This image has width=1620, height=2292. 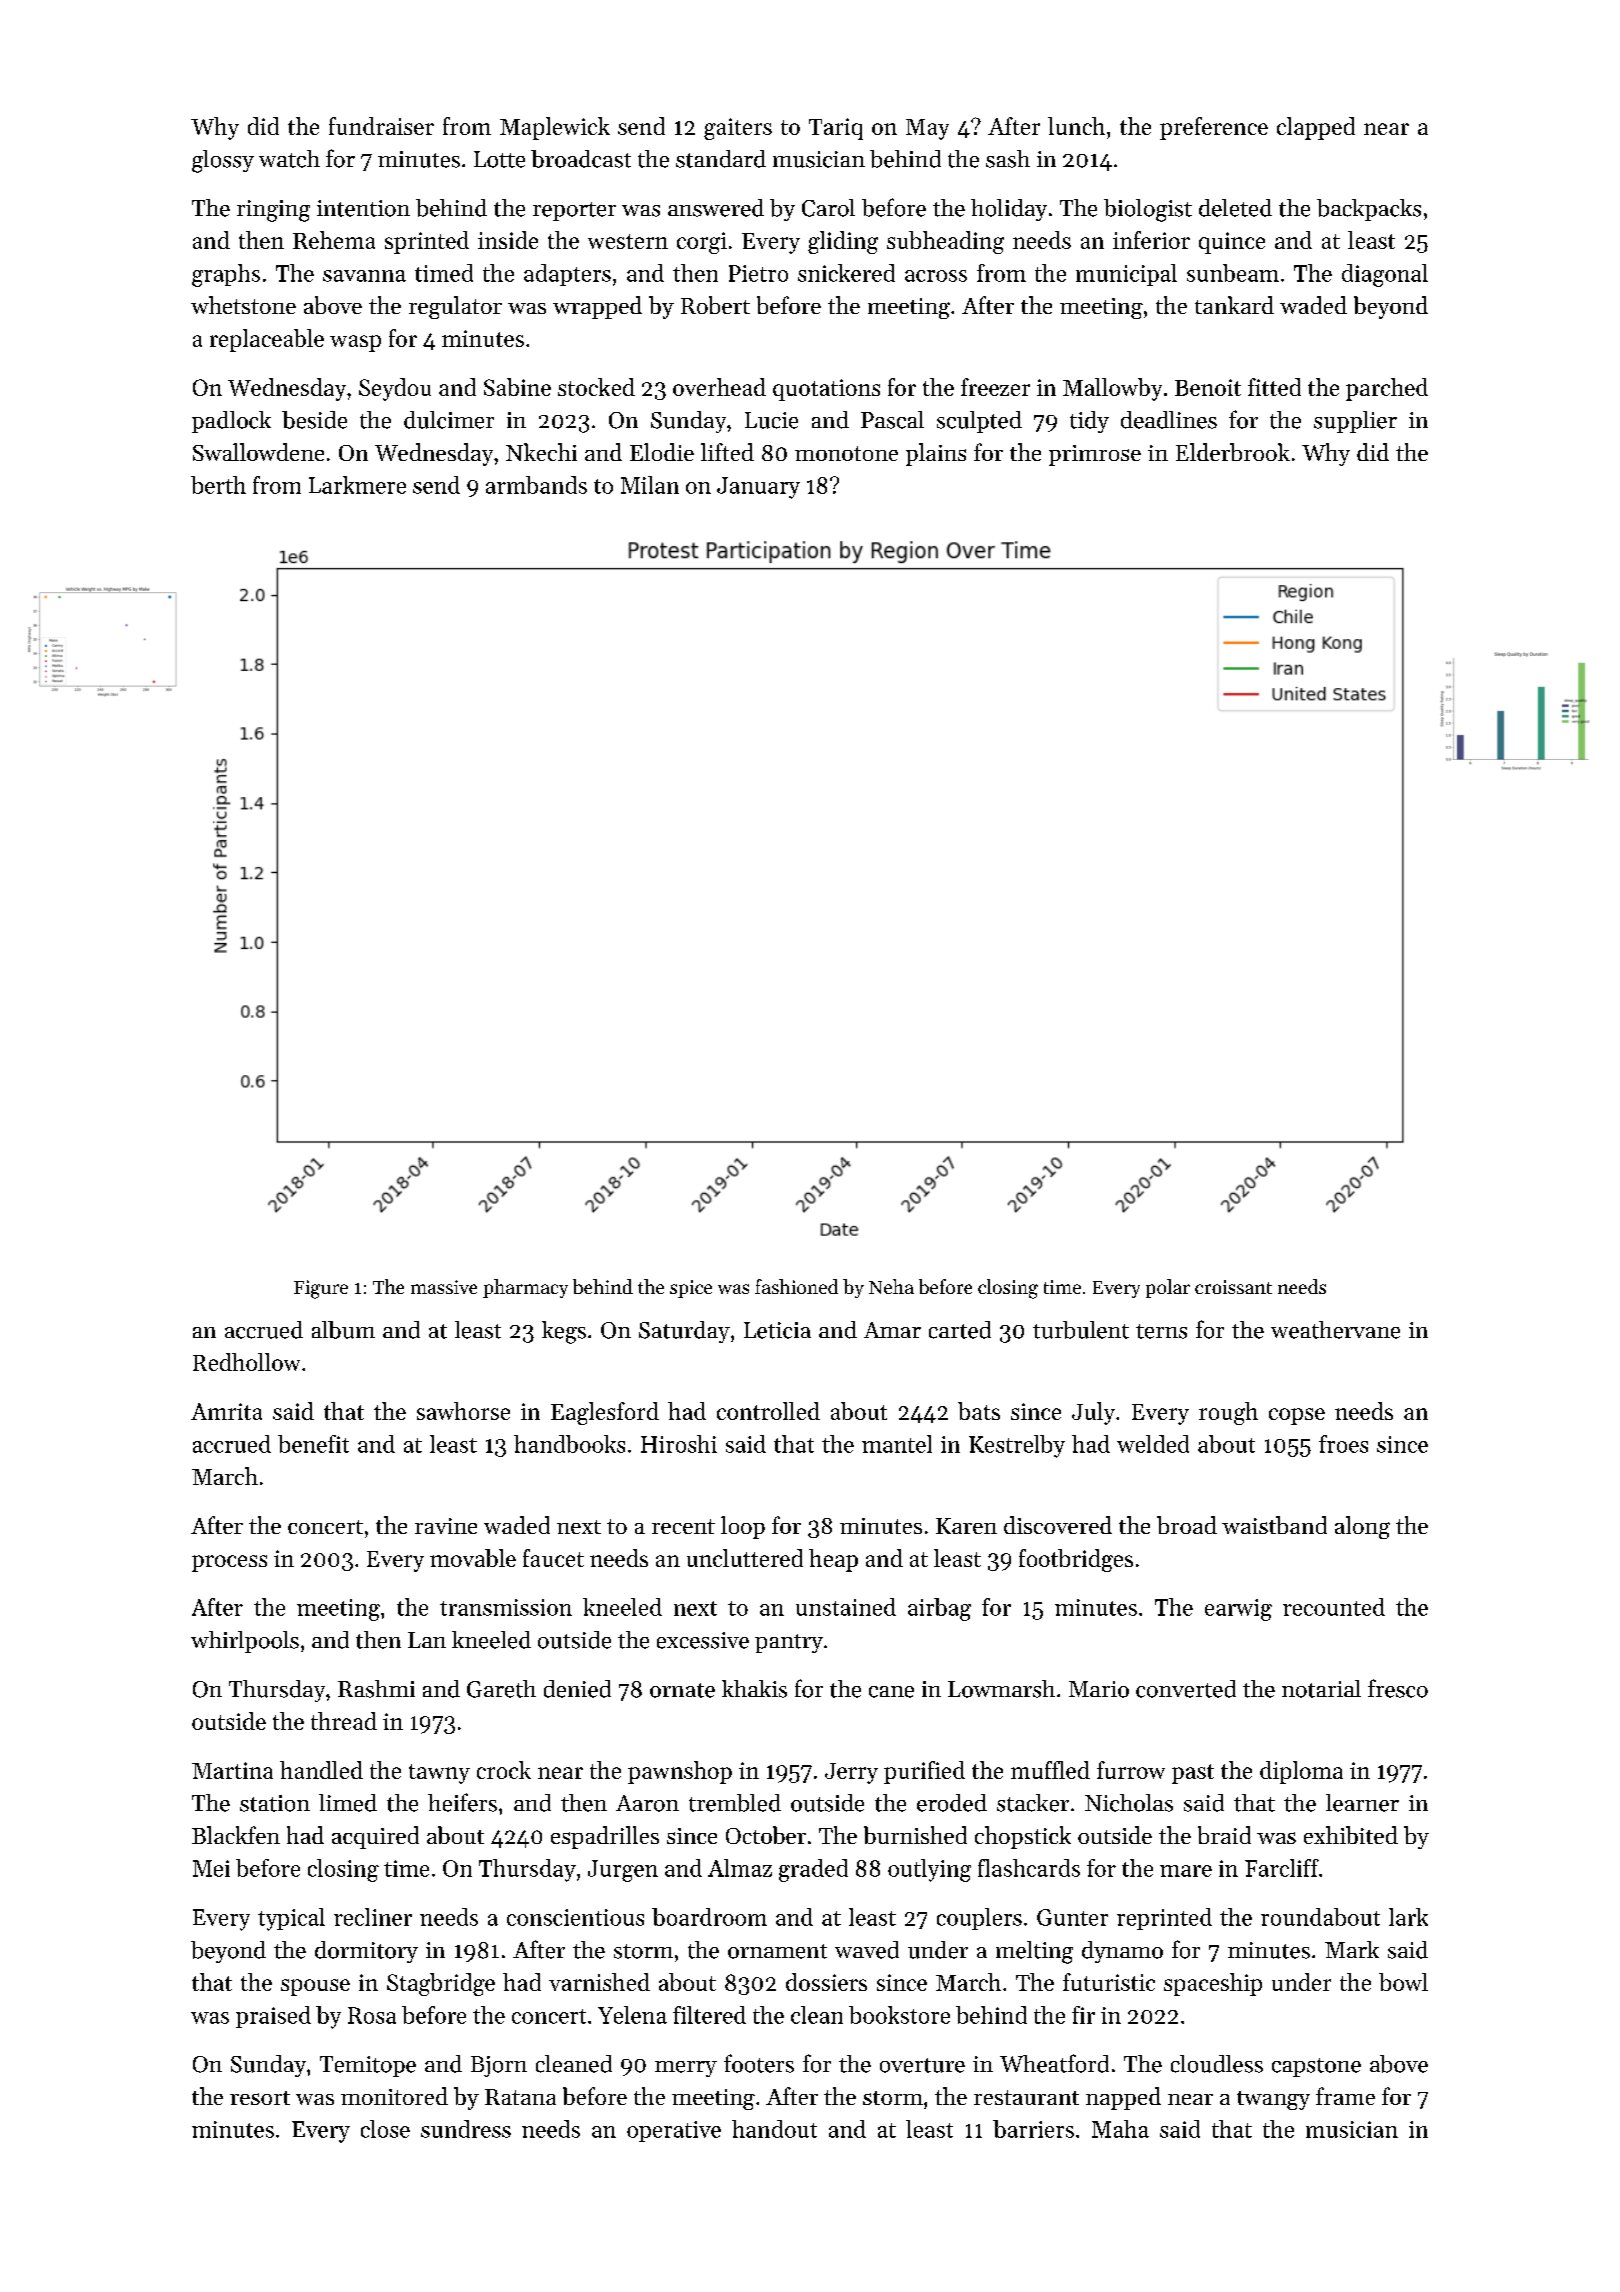 I want to click on pawnshop, so click(x=680, y=1772).
